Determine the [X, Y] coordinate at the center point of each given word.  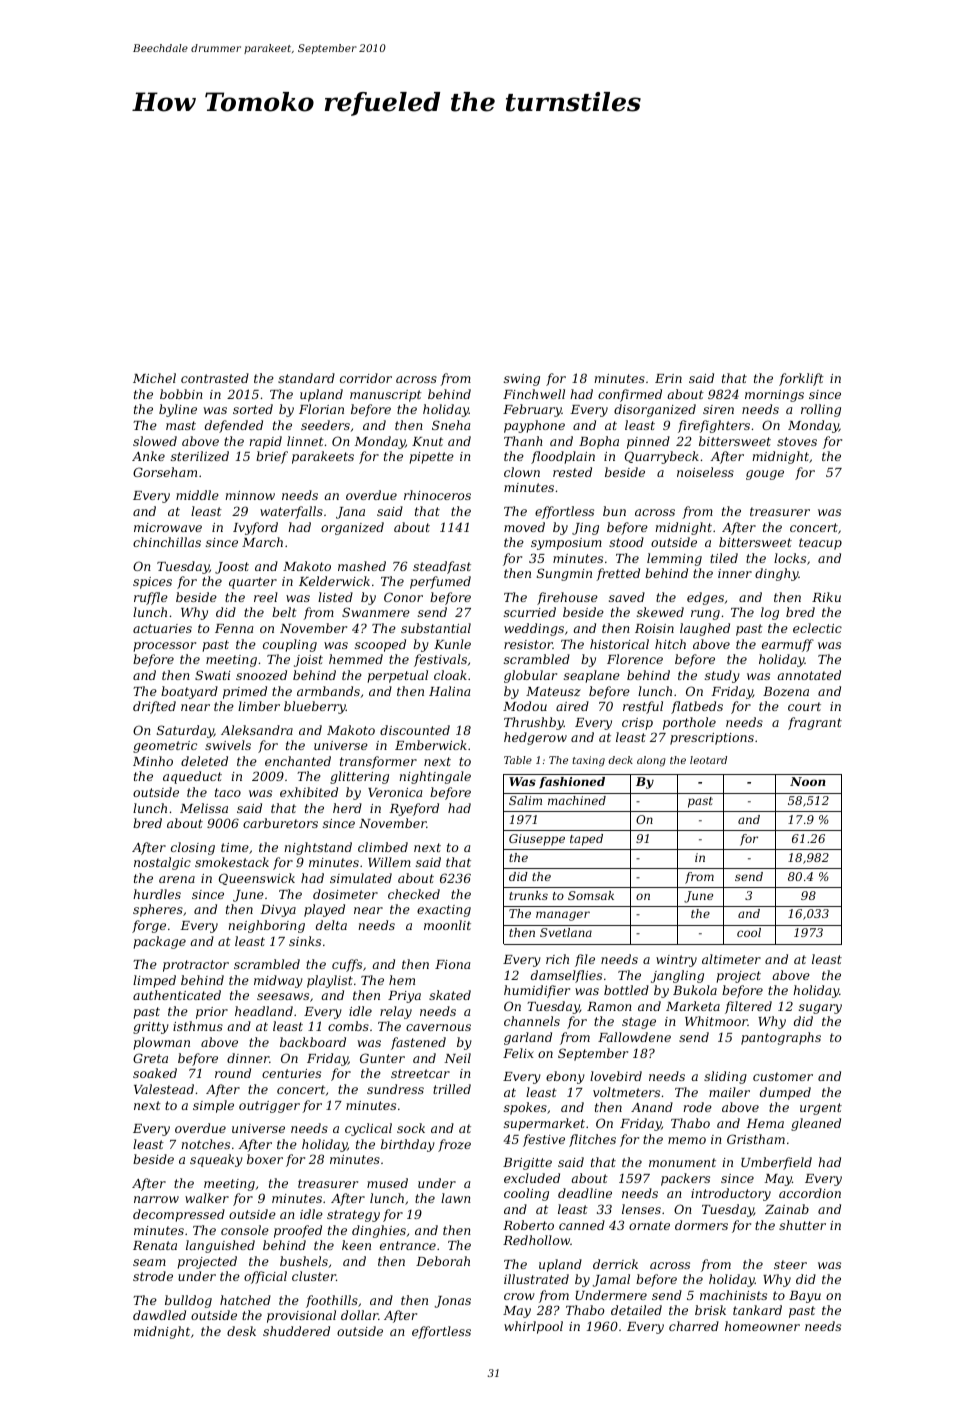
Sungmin [564, 574]
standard [306, 378]
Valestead [164, 1089]
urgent [821, 1109]
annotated [809, 675]
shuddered [296, 1331]
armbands [328, 691]
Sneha [451, 425]
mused [387, 1183]
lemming [674, 559]
